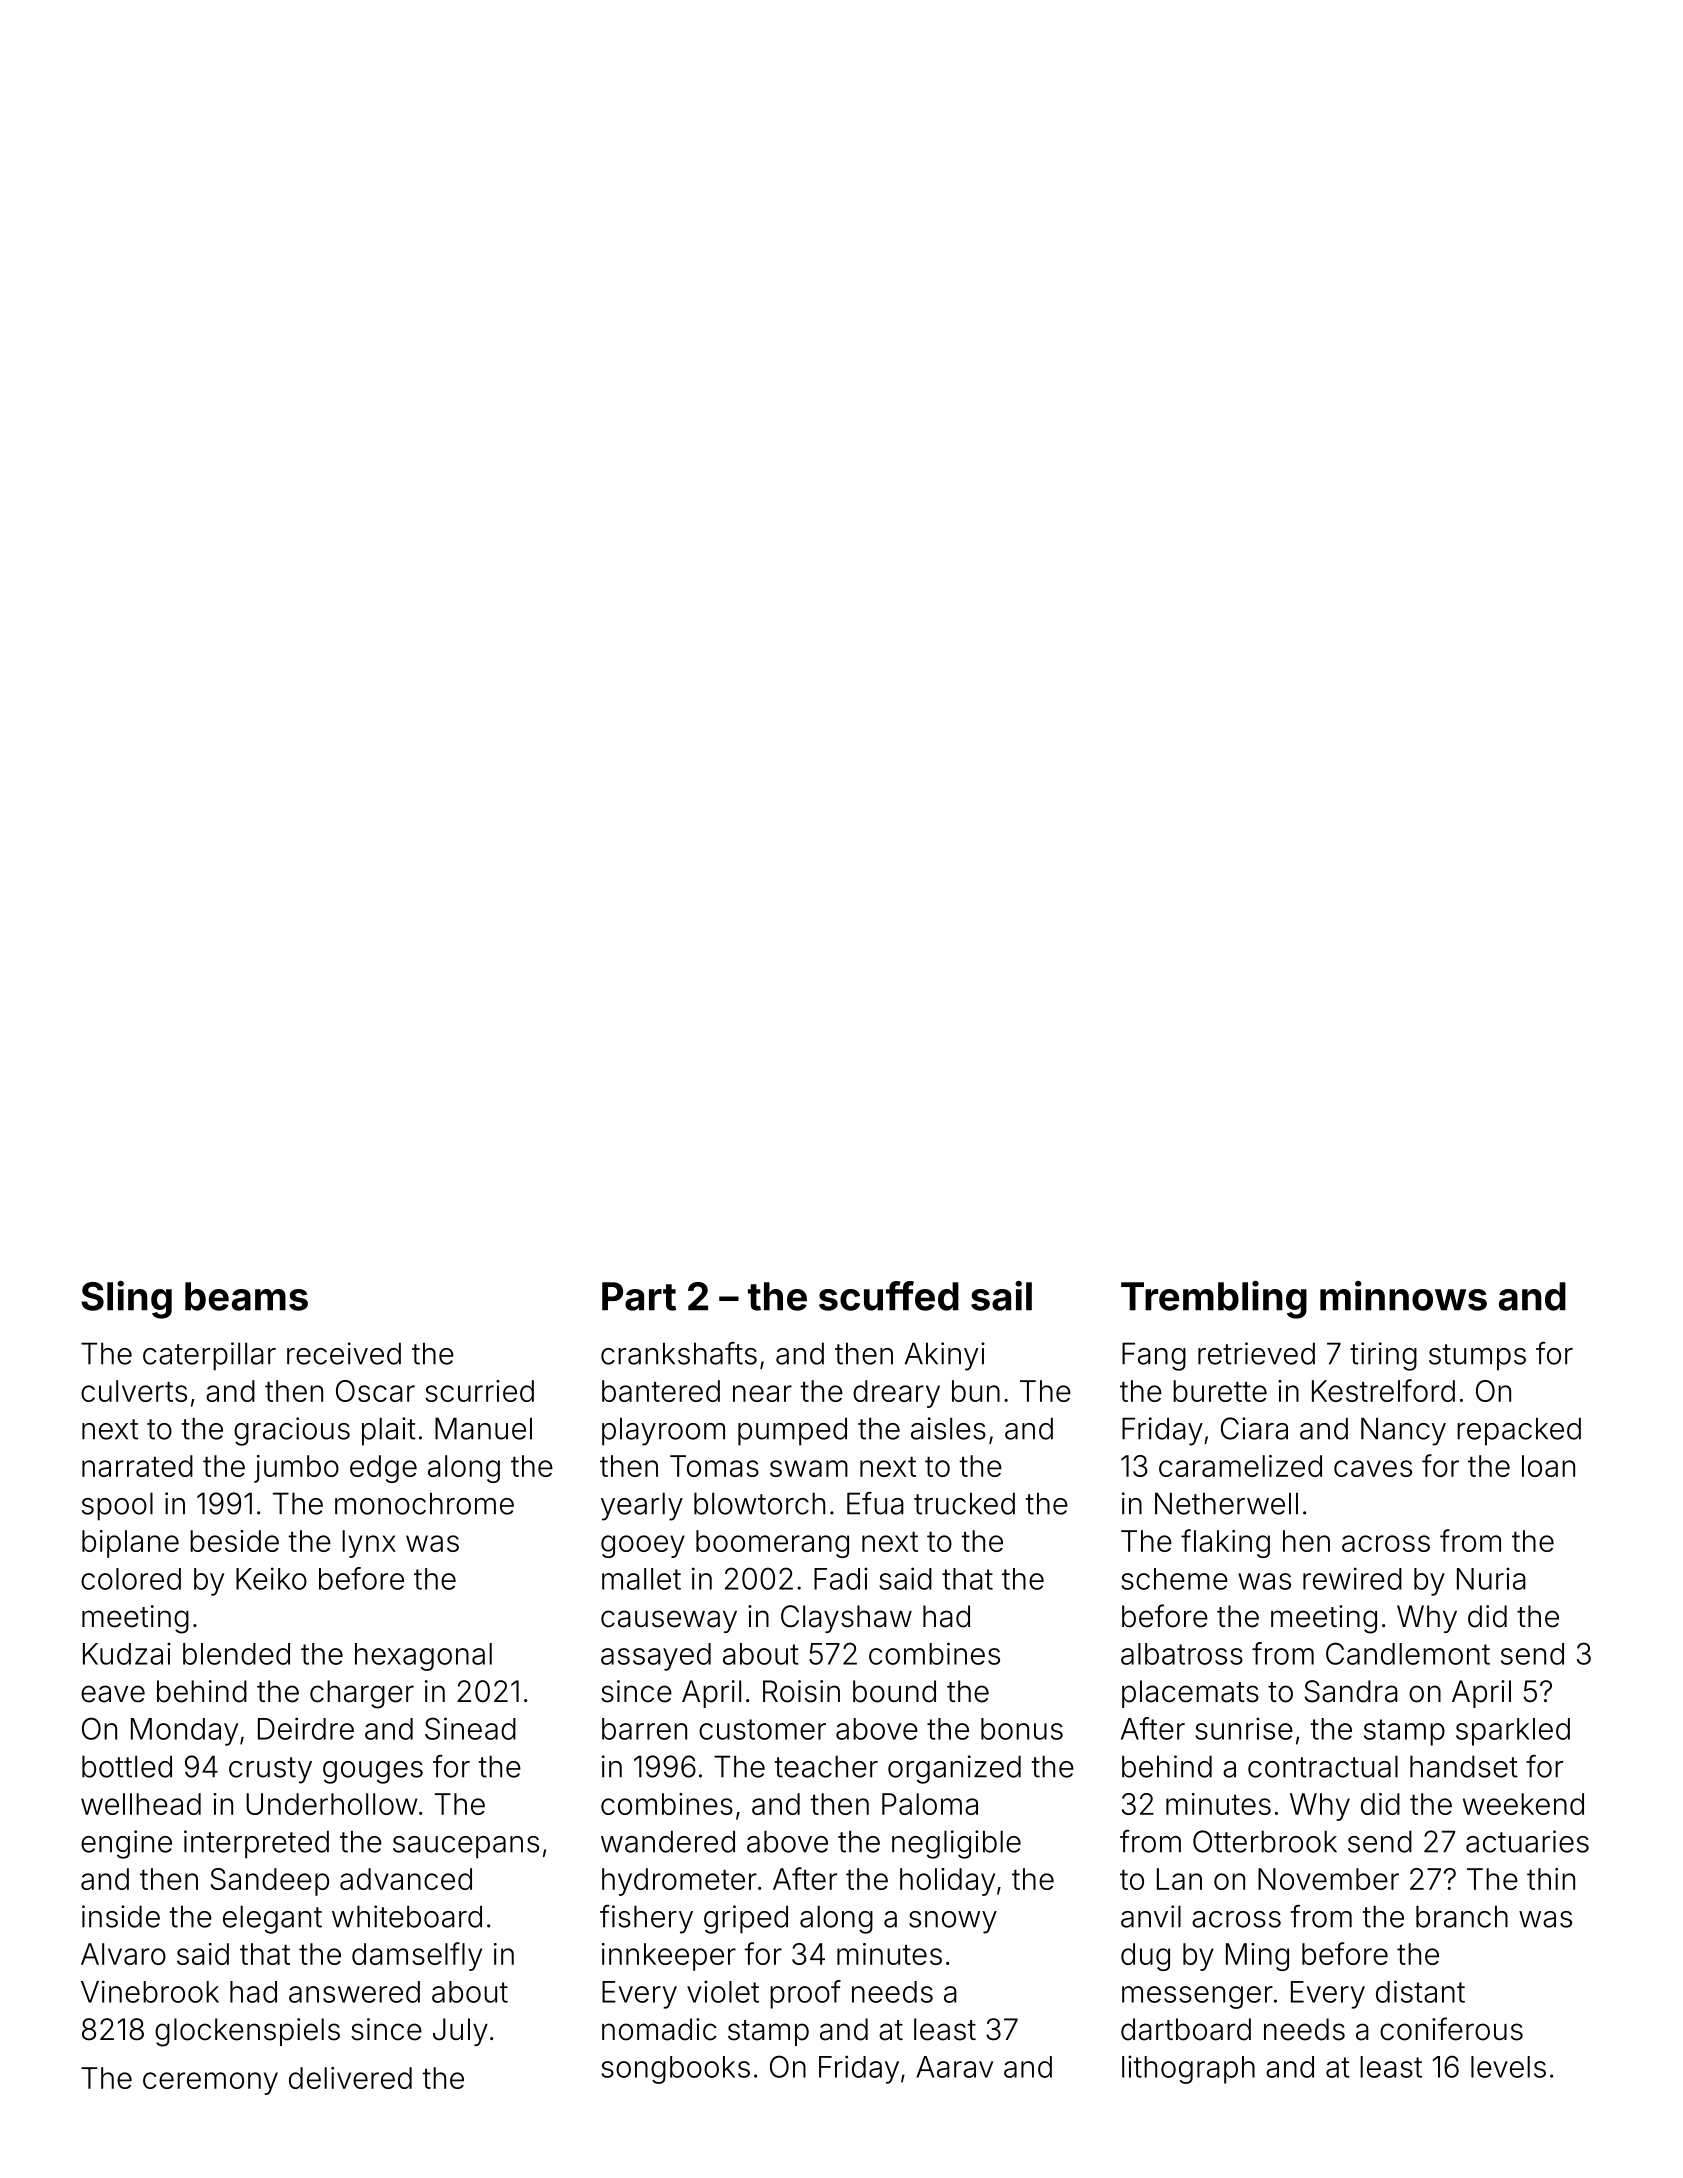  What do you see at coordinates (1328, 1879) in the image?
I see `November` at bounding box center [1328, 1879].
